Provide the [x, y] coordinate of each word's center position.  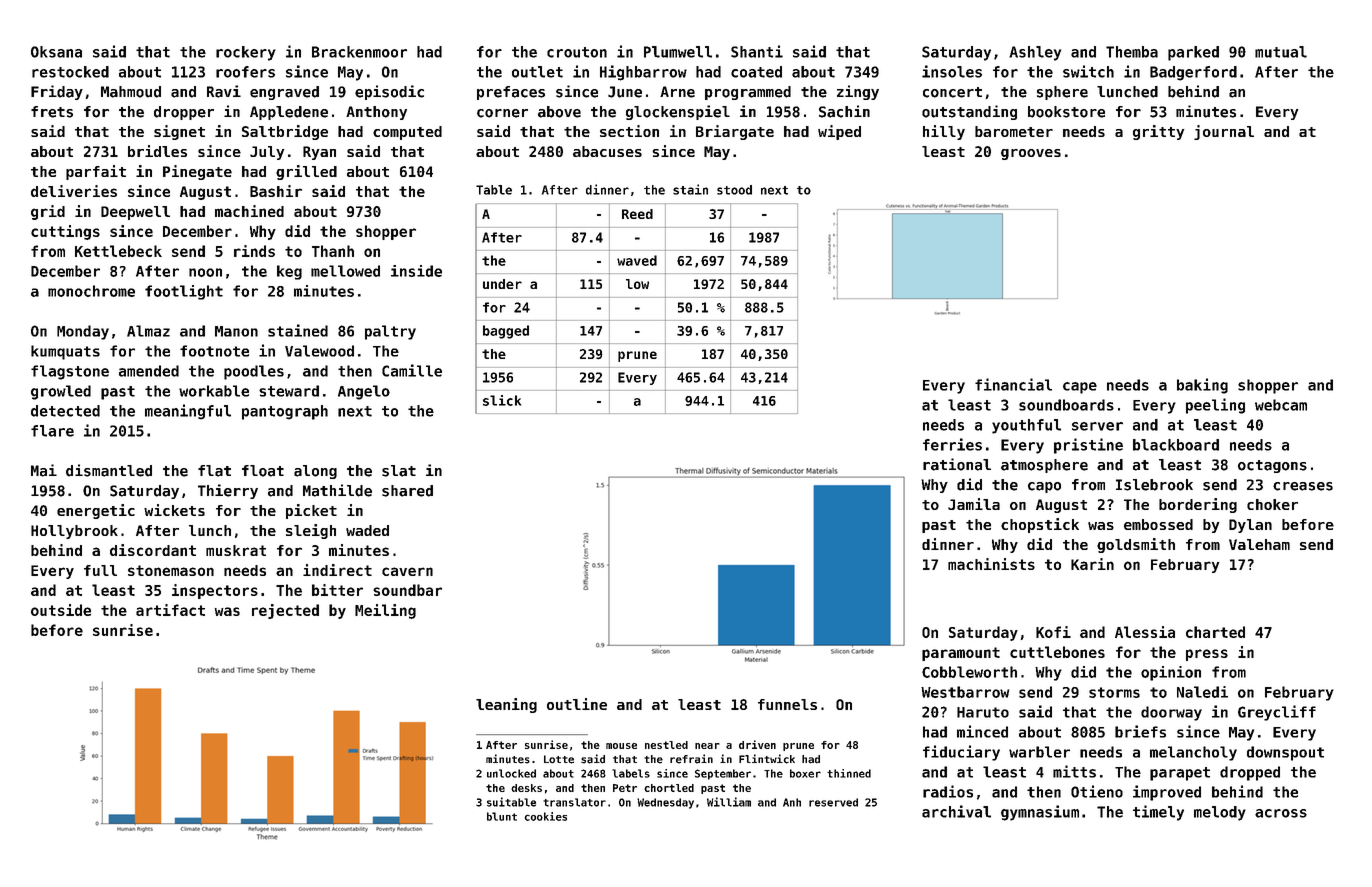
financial [1013, 384]
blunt [502, 816]
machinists [991, 564]
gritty [1159, 132]
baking [1202, 386]
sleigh [311, 531]
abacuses [607, 151]
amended [149, 371]
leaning [506, 705]
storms [1114, 692]
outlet [537, 72]
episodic [389, 92]
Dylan [1250, 526]
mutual [1281, 52]
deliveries [74, 191]
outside [61, 610]
